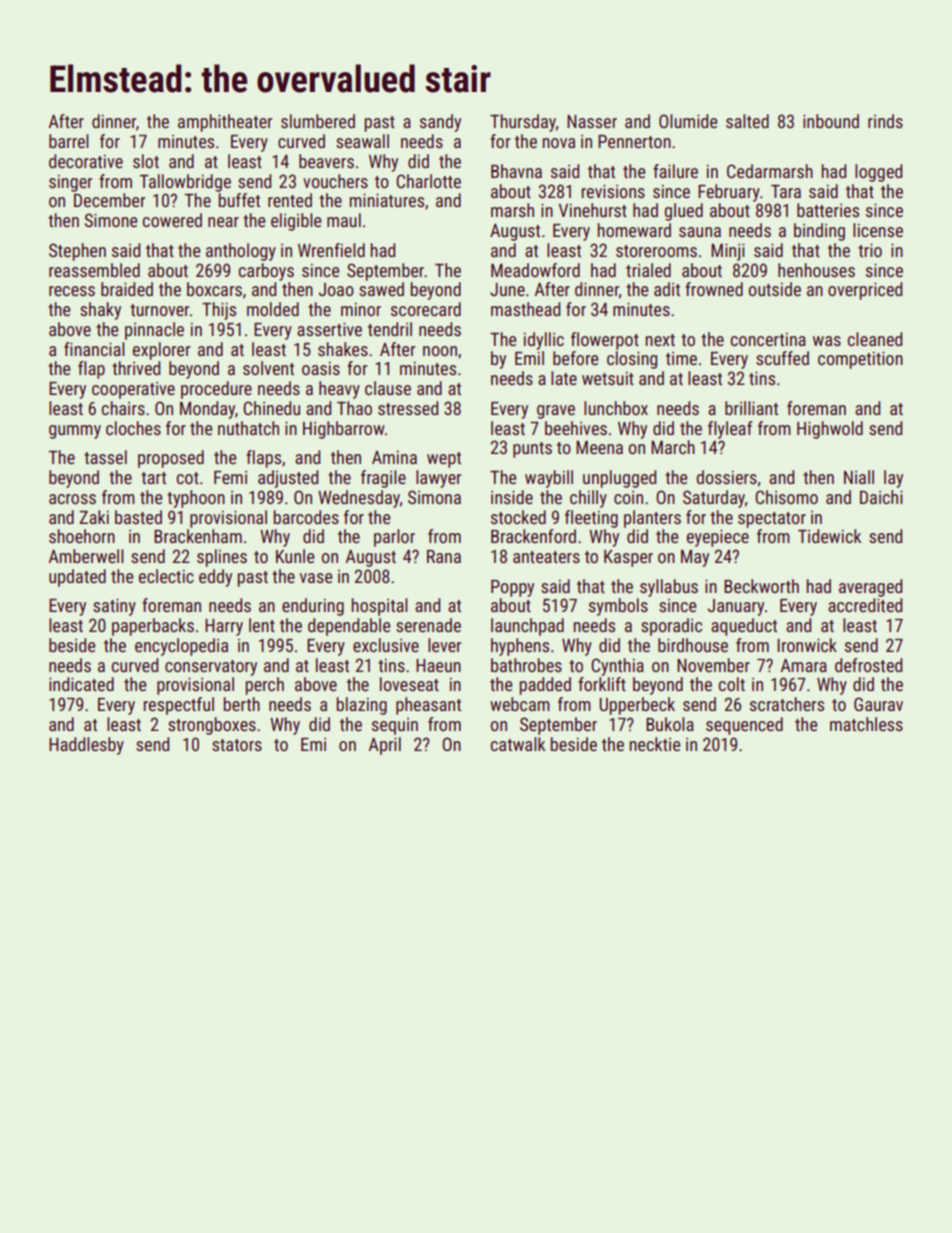 This image has height=1233, width=952. What do you see at coordinates (81, 684) in the image?
I see `indicated` at bounding box center [81, 684].
